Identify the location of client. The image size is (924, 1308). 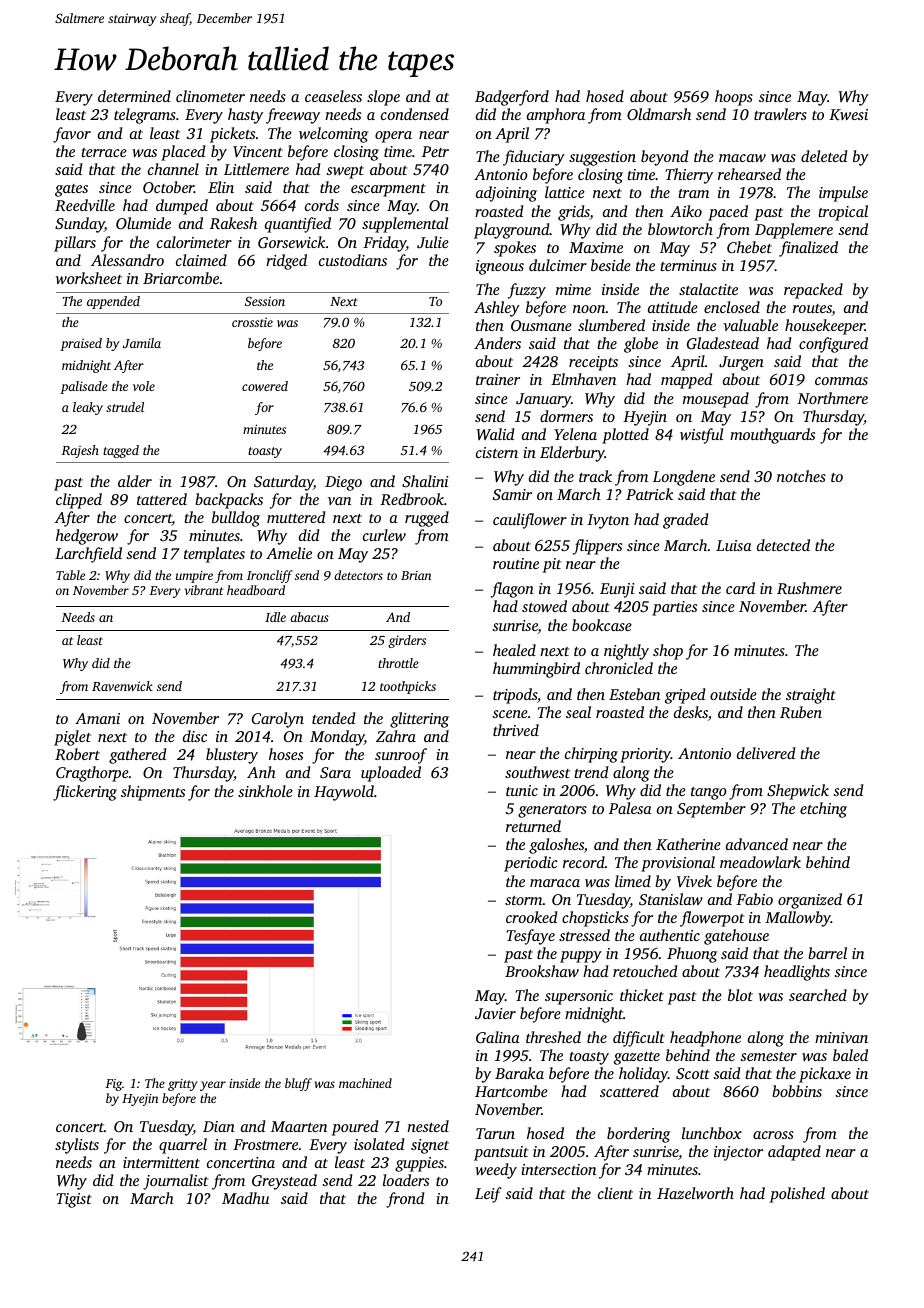
(615, 1193).
